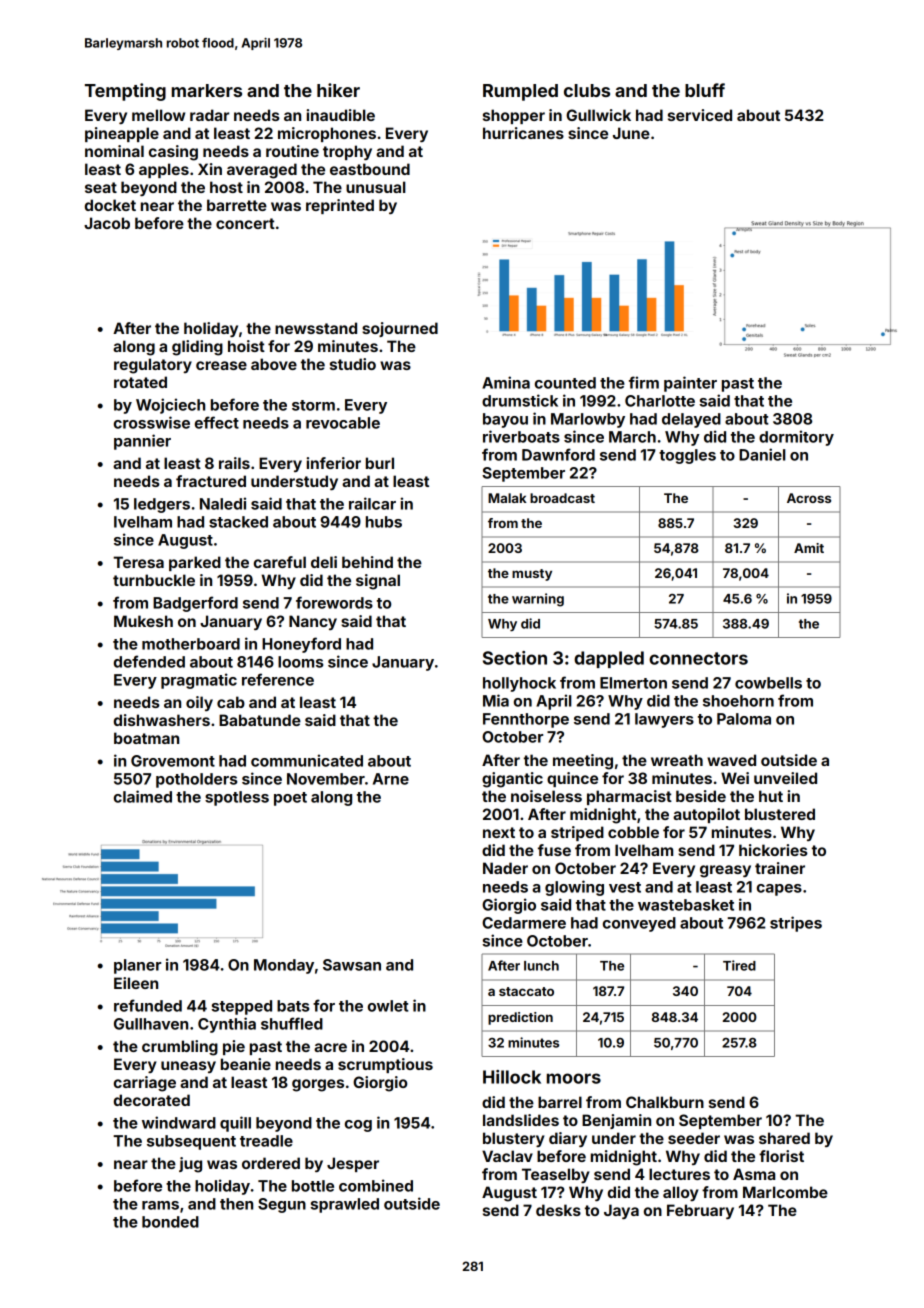 The image size is (924, 1308). What do you see at coordinates (705, 90) in the page?
I see `bluff` at bounding box center [705, 90].
